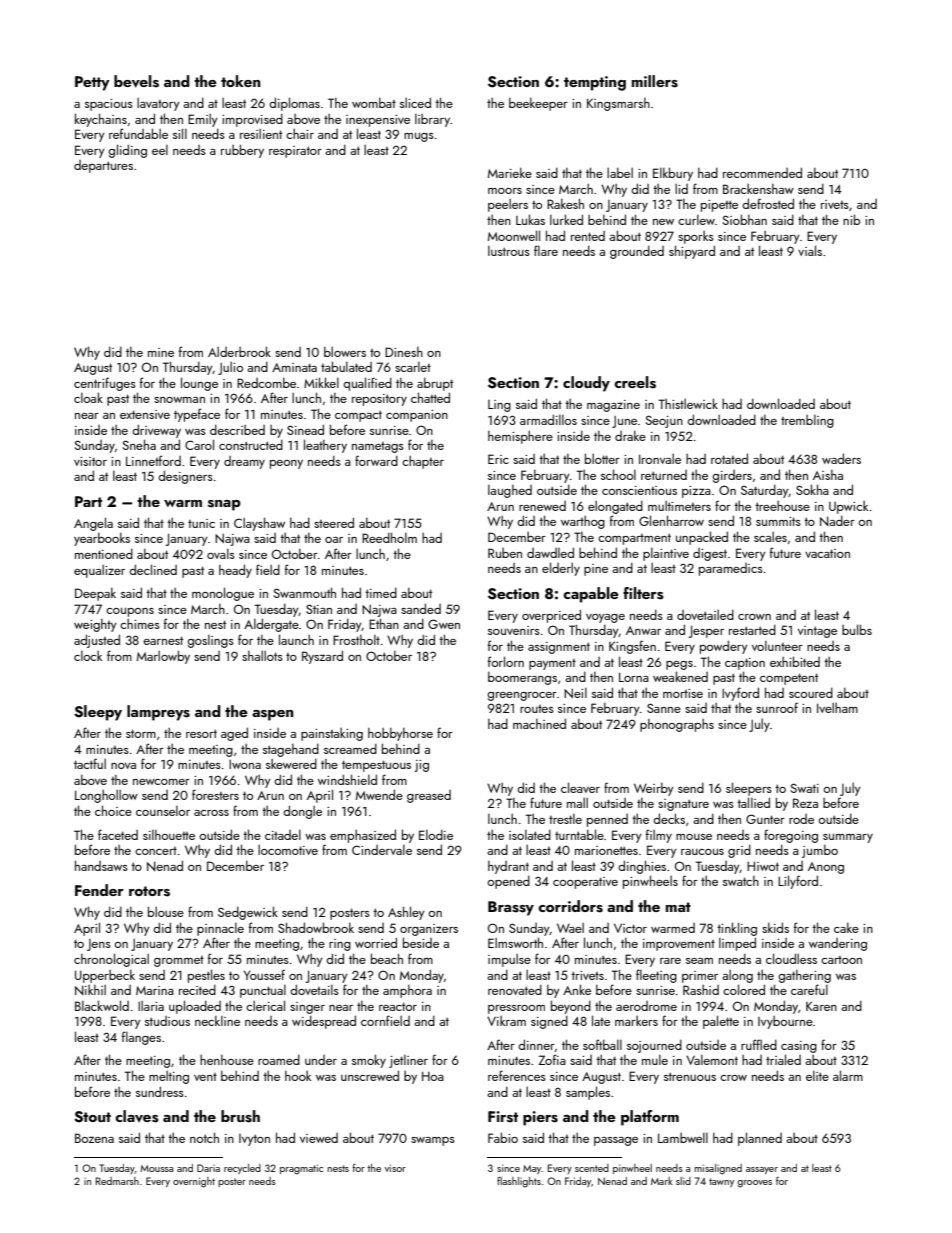 The height and width of the screenshot is (1233, 952). I want to click on designers, so click(185, 477).
